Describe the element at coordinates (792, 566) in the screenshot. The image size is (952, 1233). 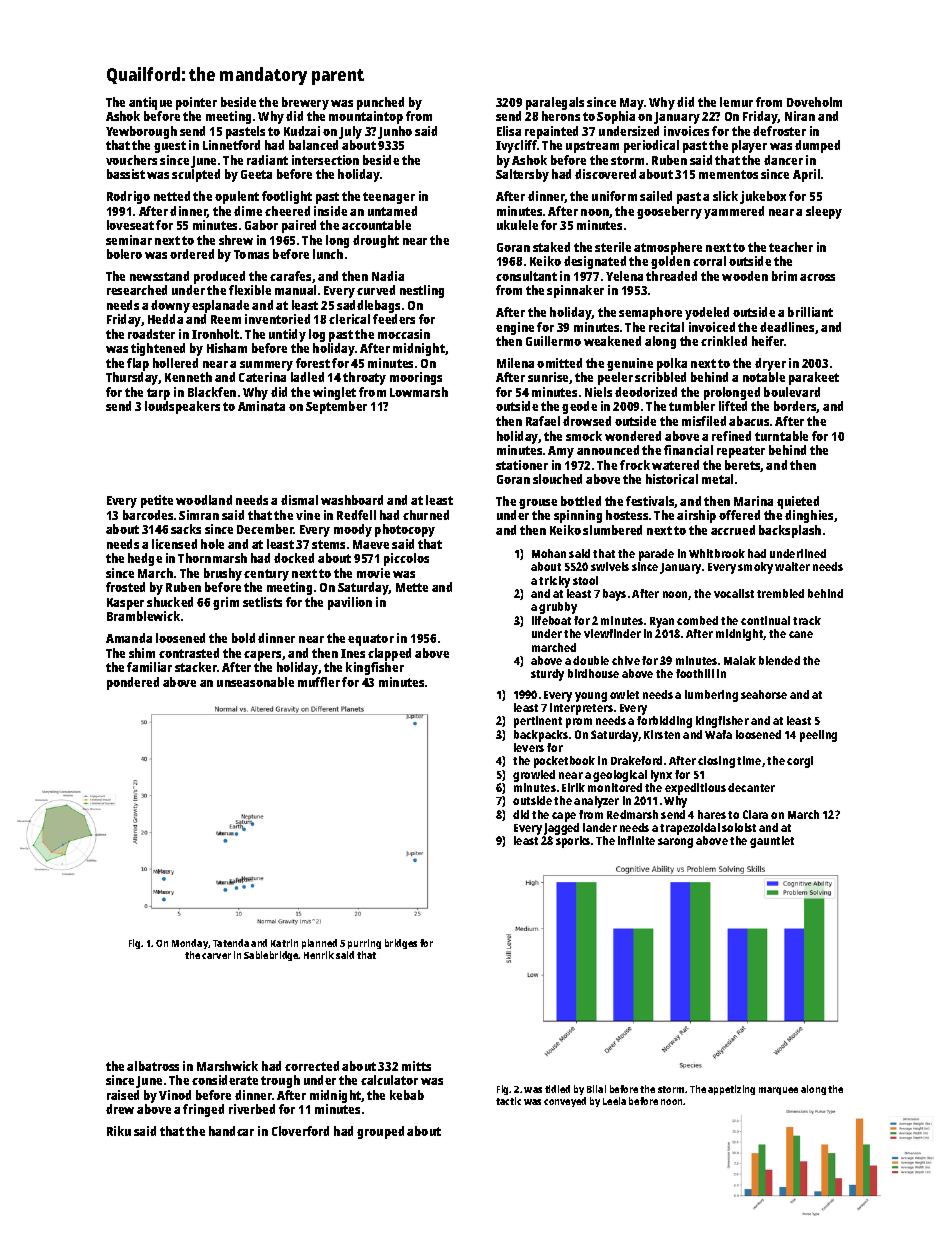
I see `waiter` at that location.
